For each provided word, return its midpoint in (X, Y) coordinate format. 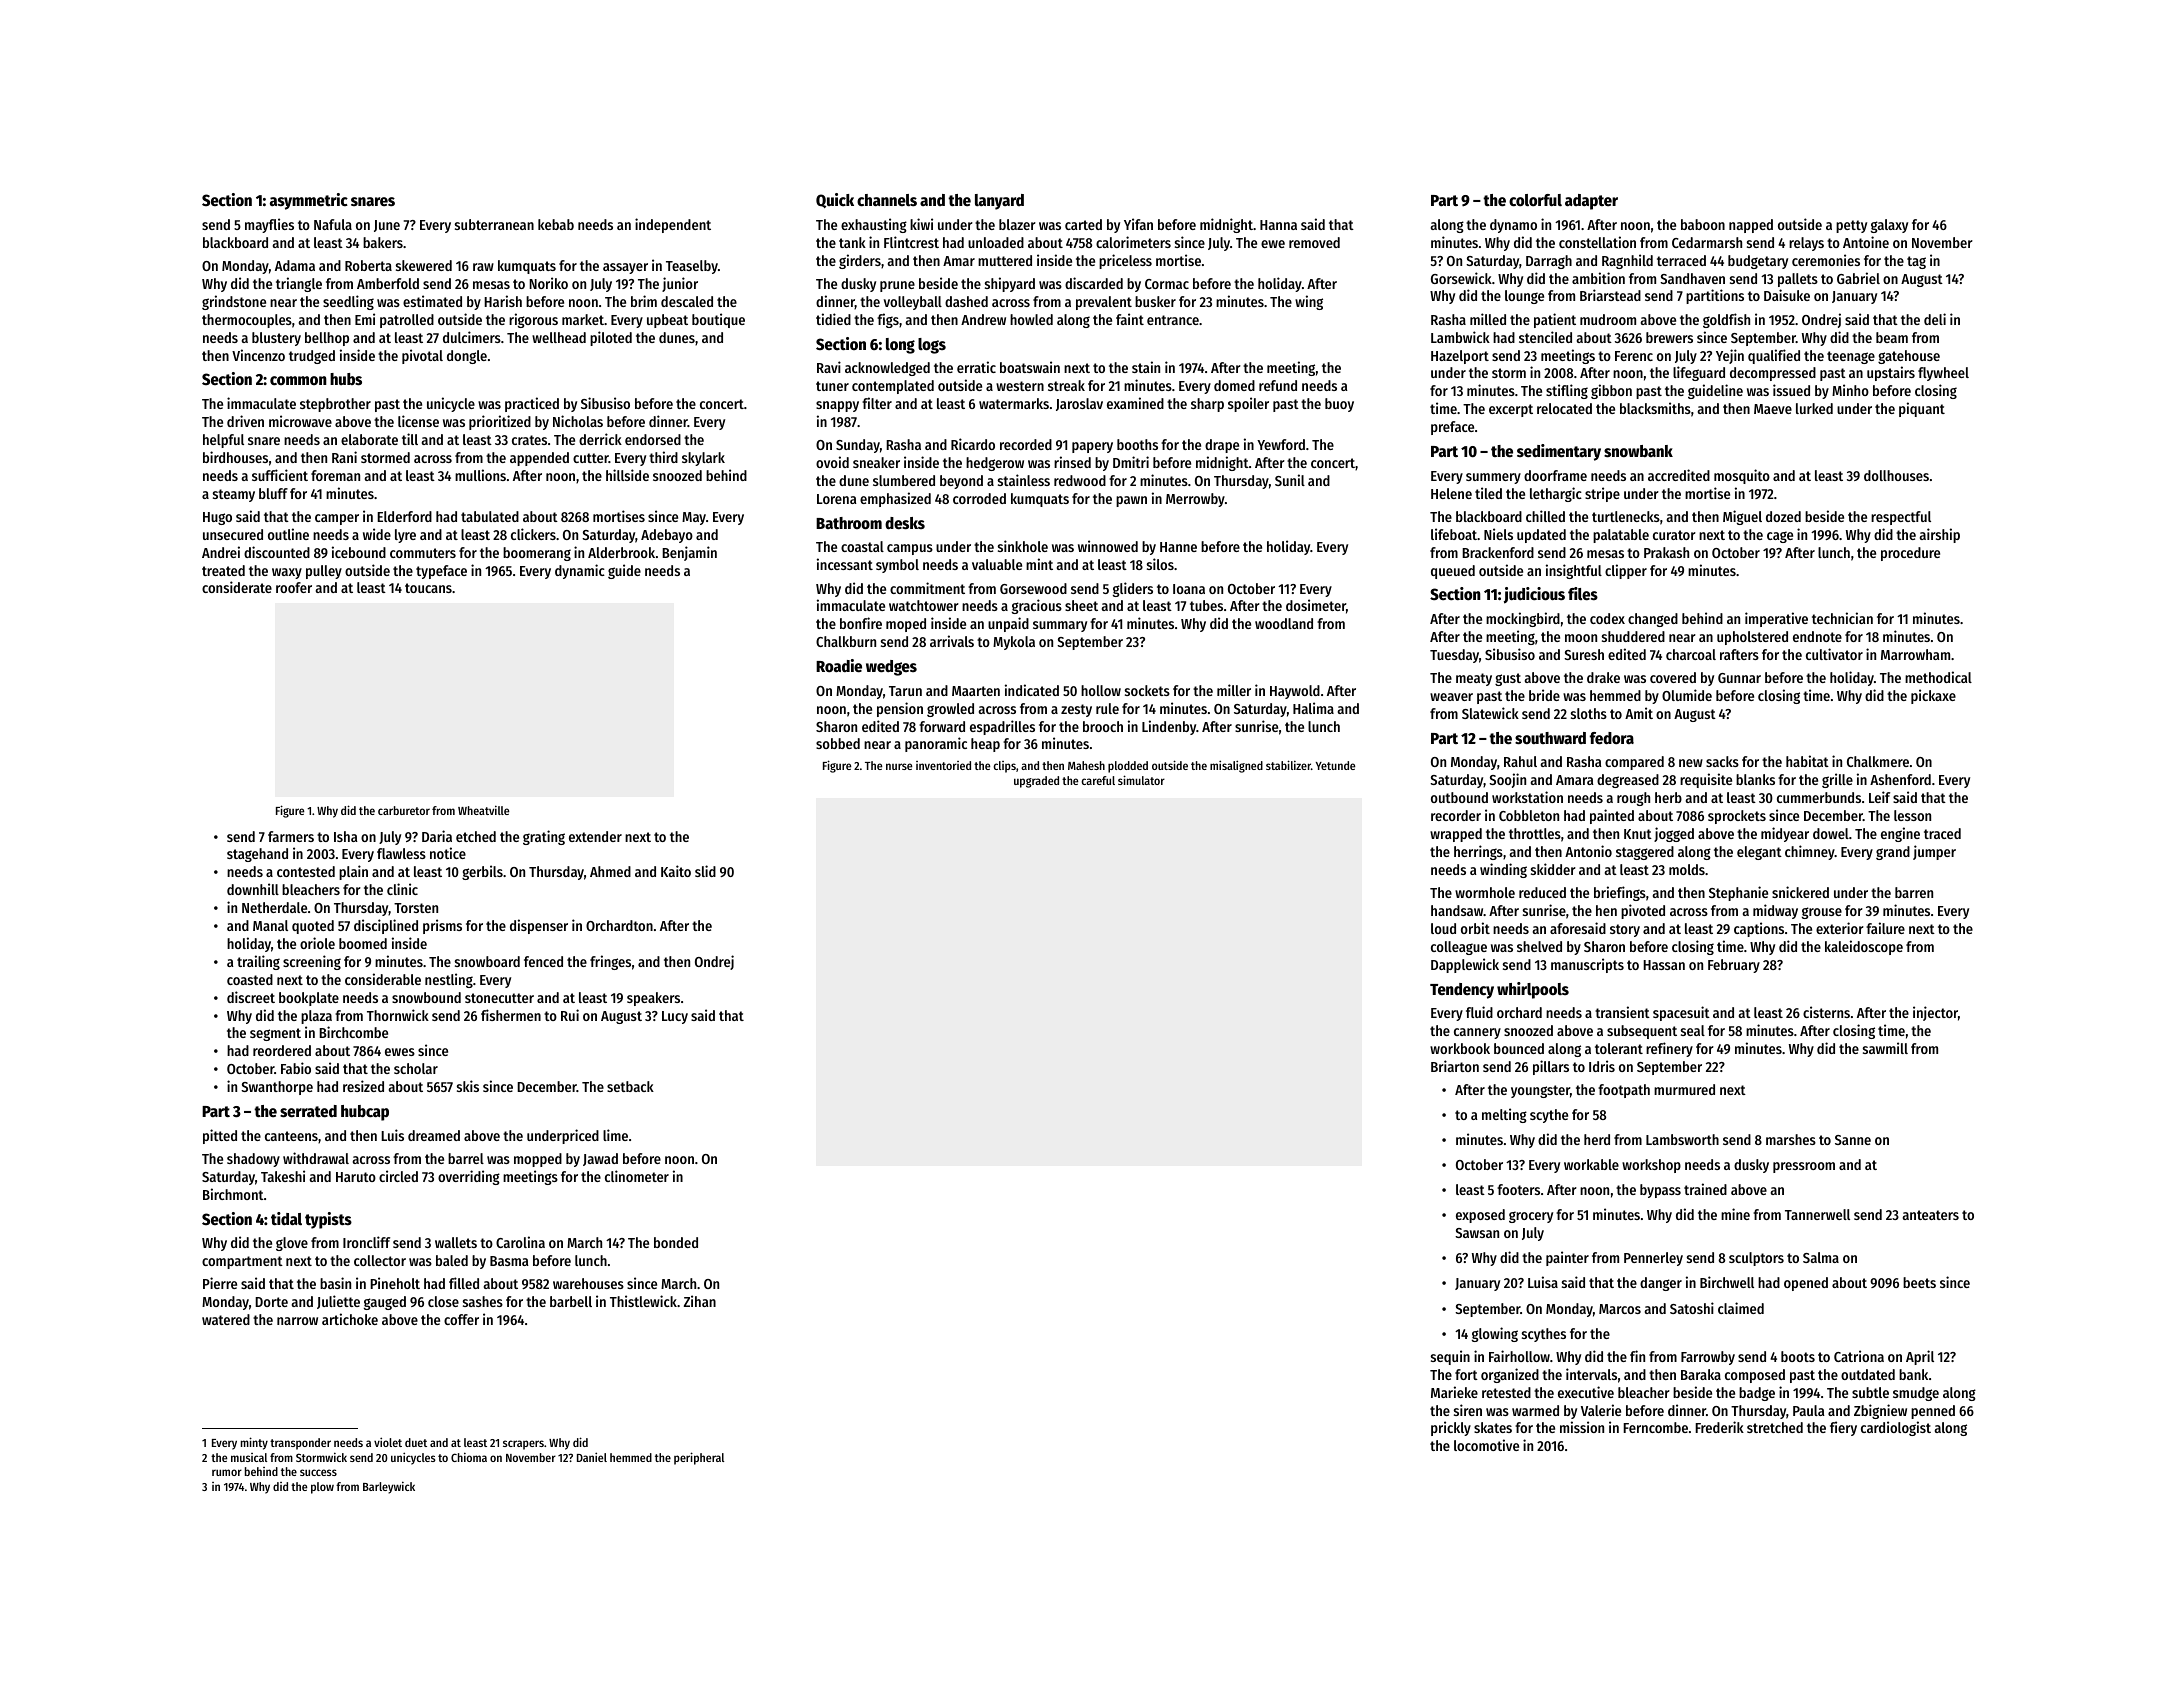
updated (1541, 536)
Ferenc (1634, 356)
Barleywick (389, 1487)
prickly (1451, 1428)
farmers (291, 836)
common (298, 381)
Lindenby (1169, 727)
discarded (1094, 283)
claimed (1741, 1308)
